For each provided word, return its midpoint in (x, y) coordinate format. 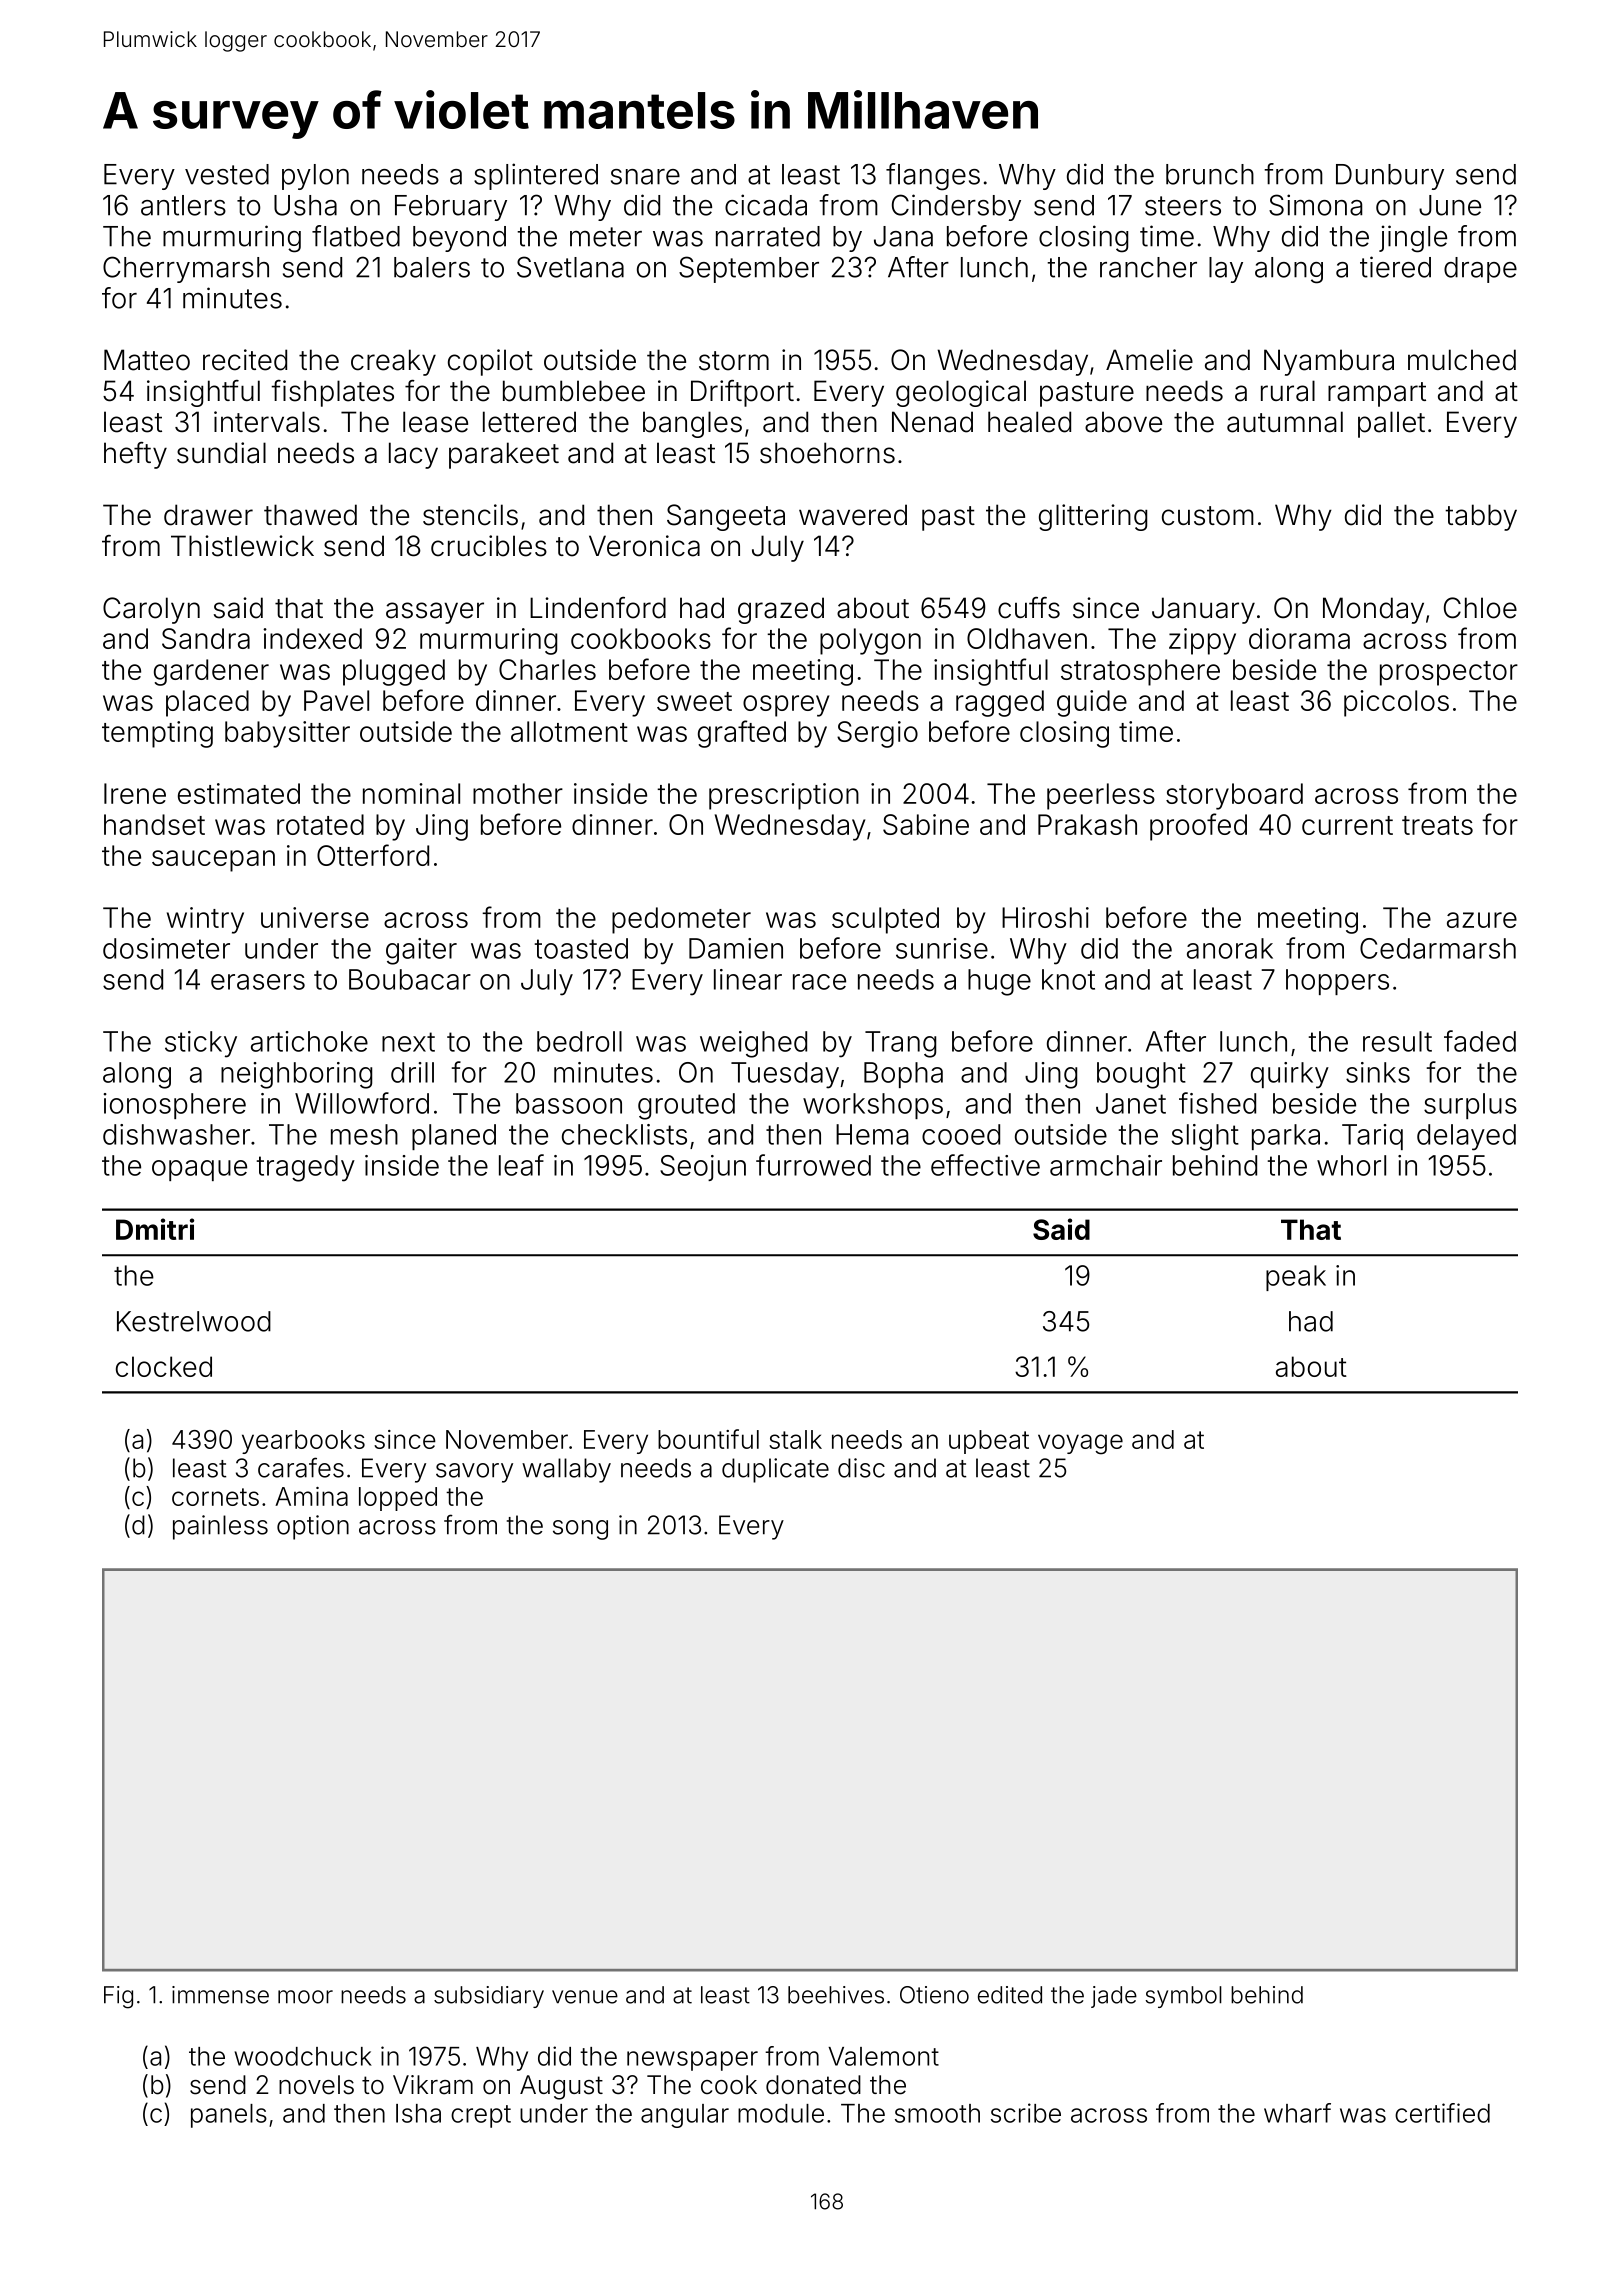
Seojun (703, 1168)
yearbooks (303, 1442)
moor (305, 1997)
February (451, 208)
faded (1480, 1041)
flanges (933, 177)
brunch (1210, 174)
